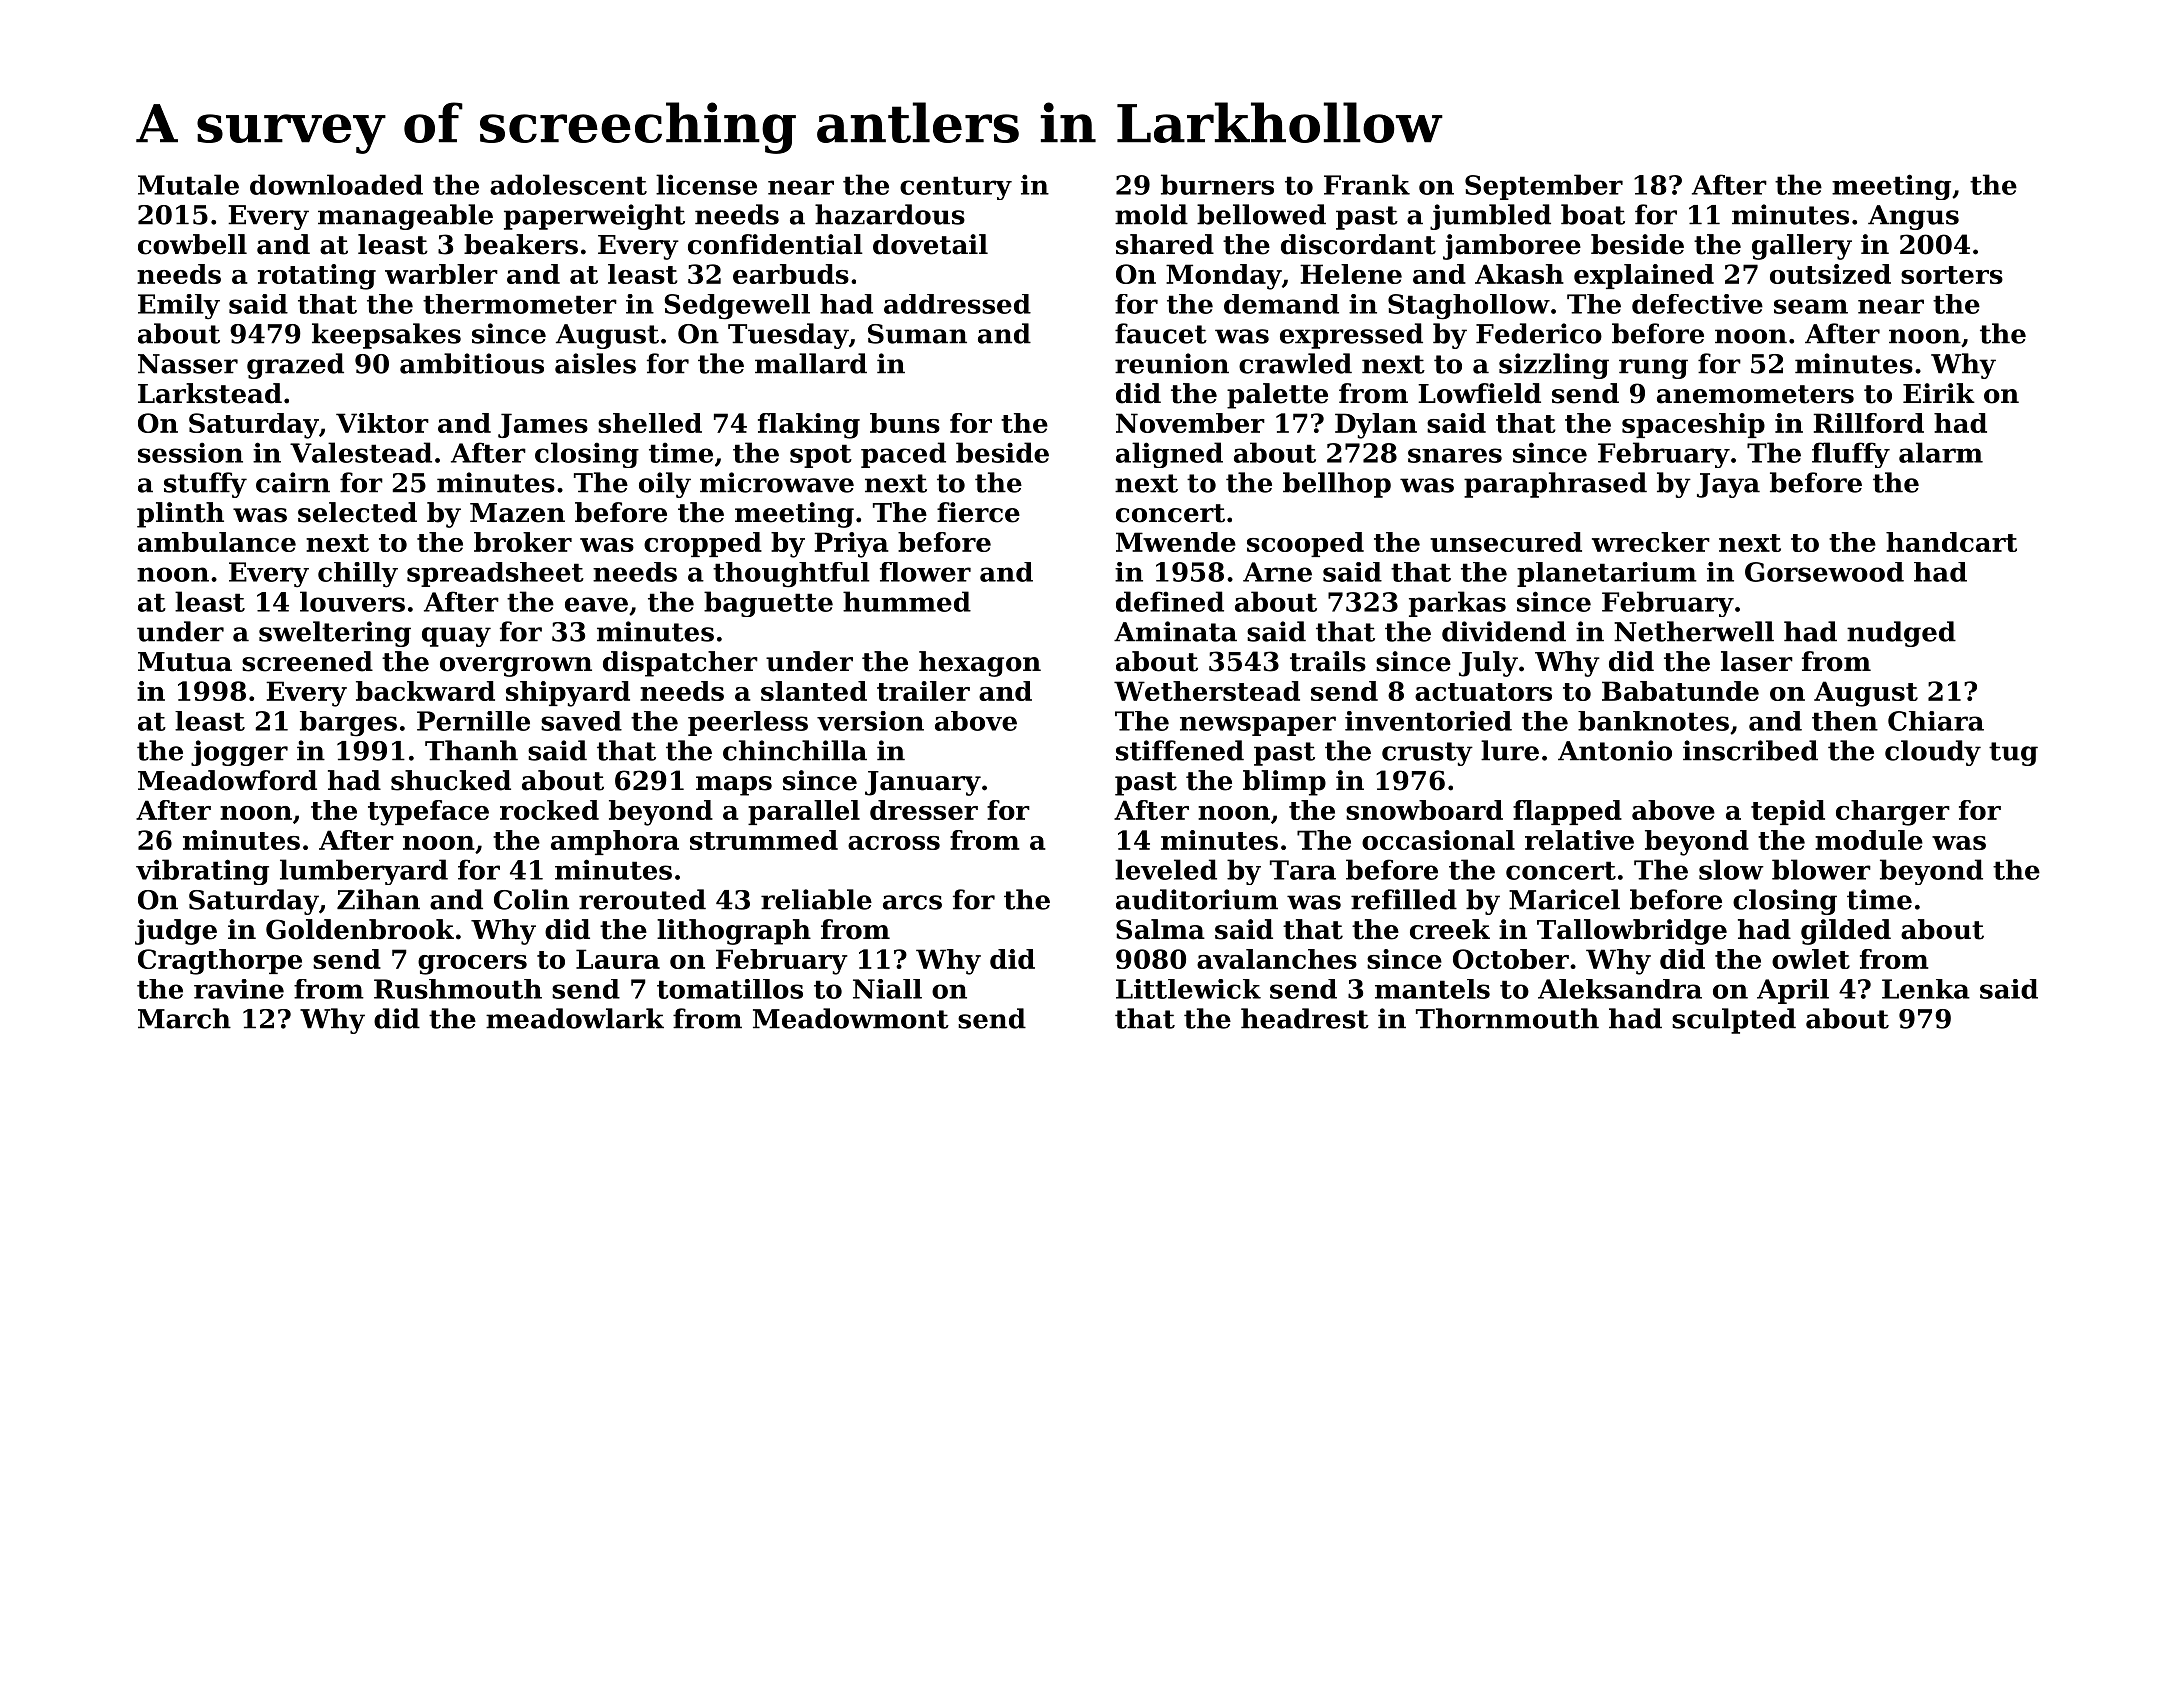 This page has height=1683, width=2178. Describe the element at coordinates (956, 188) in the page. I see `century` at that location.
